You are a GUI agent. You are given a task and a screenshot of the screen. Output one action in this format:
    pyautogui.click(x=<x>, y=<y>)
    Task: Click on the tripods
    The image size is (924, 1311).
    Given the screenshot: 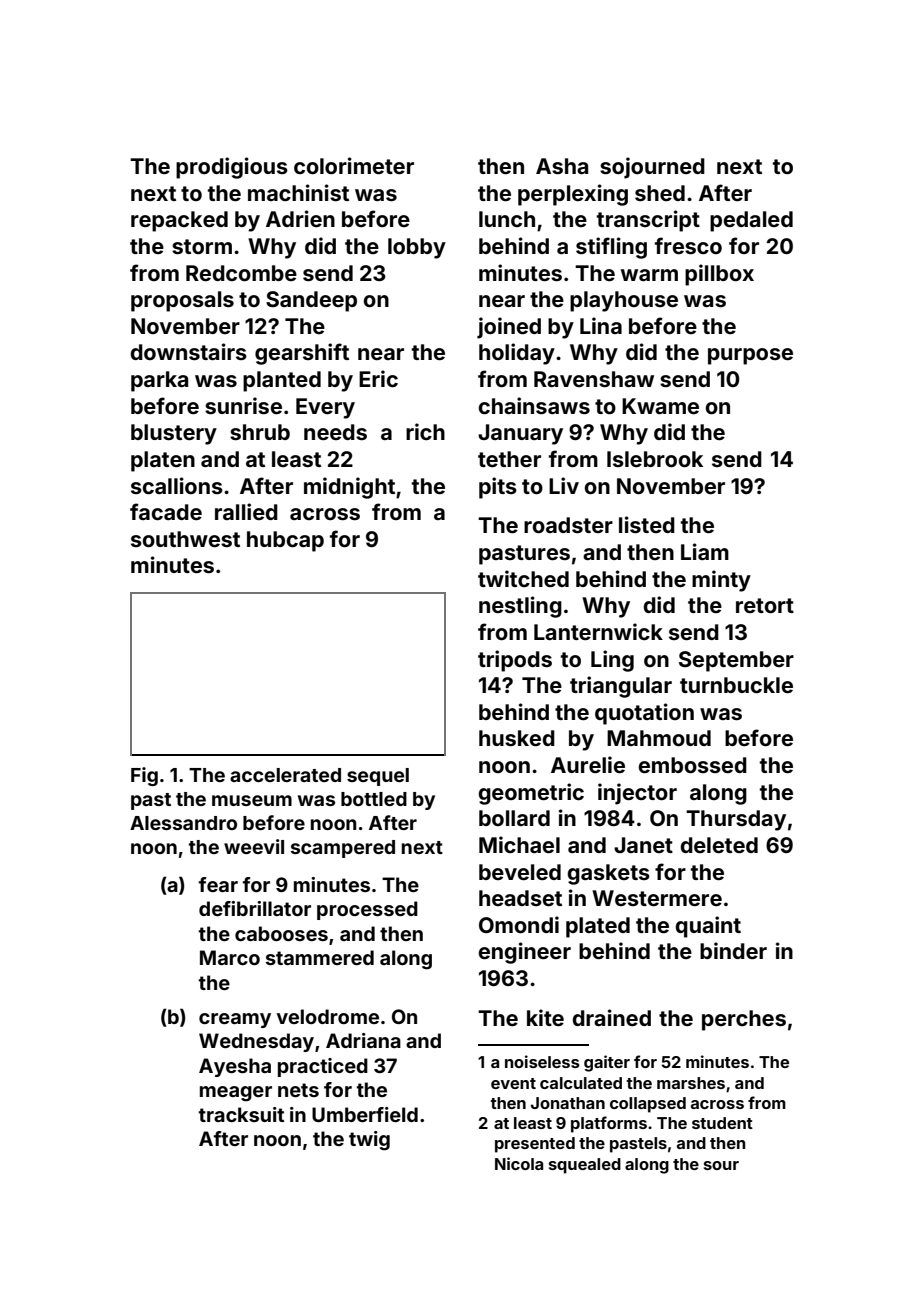 What is the action you would take?
    pyautogui.click(x=515, y=661)
